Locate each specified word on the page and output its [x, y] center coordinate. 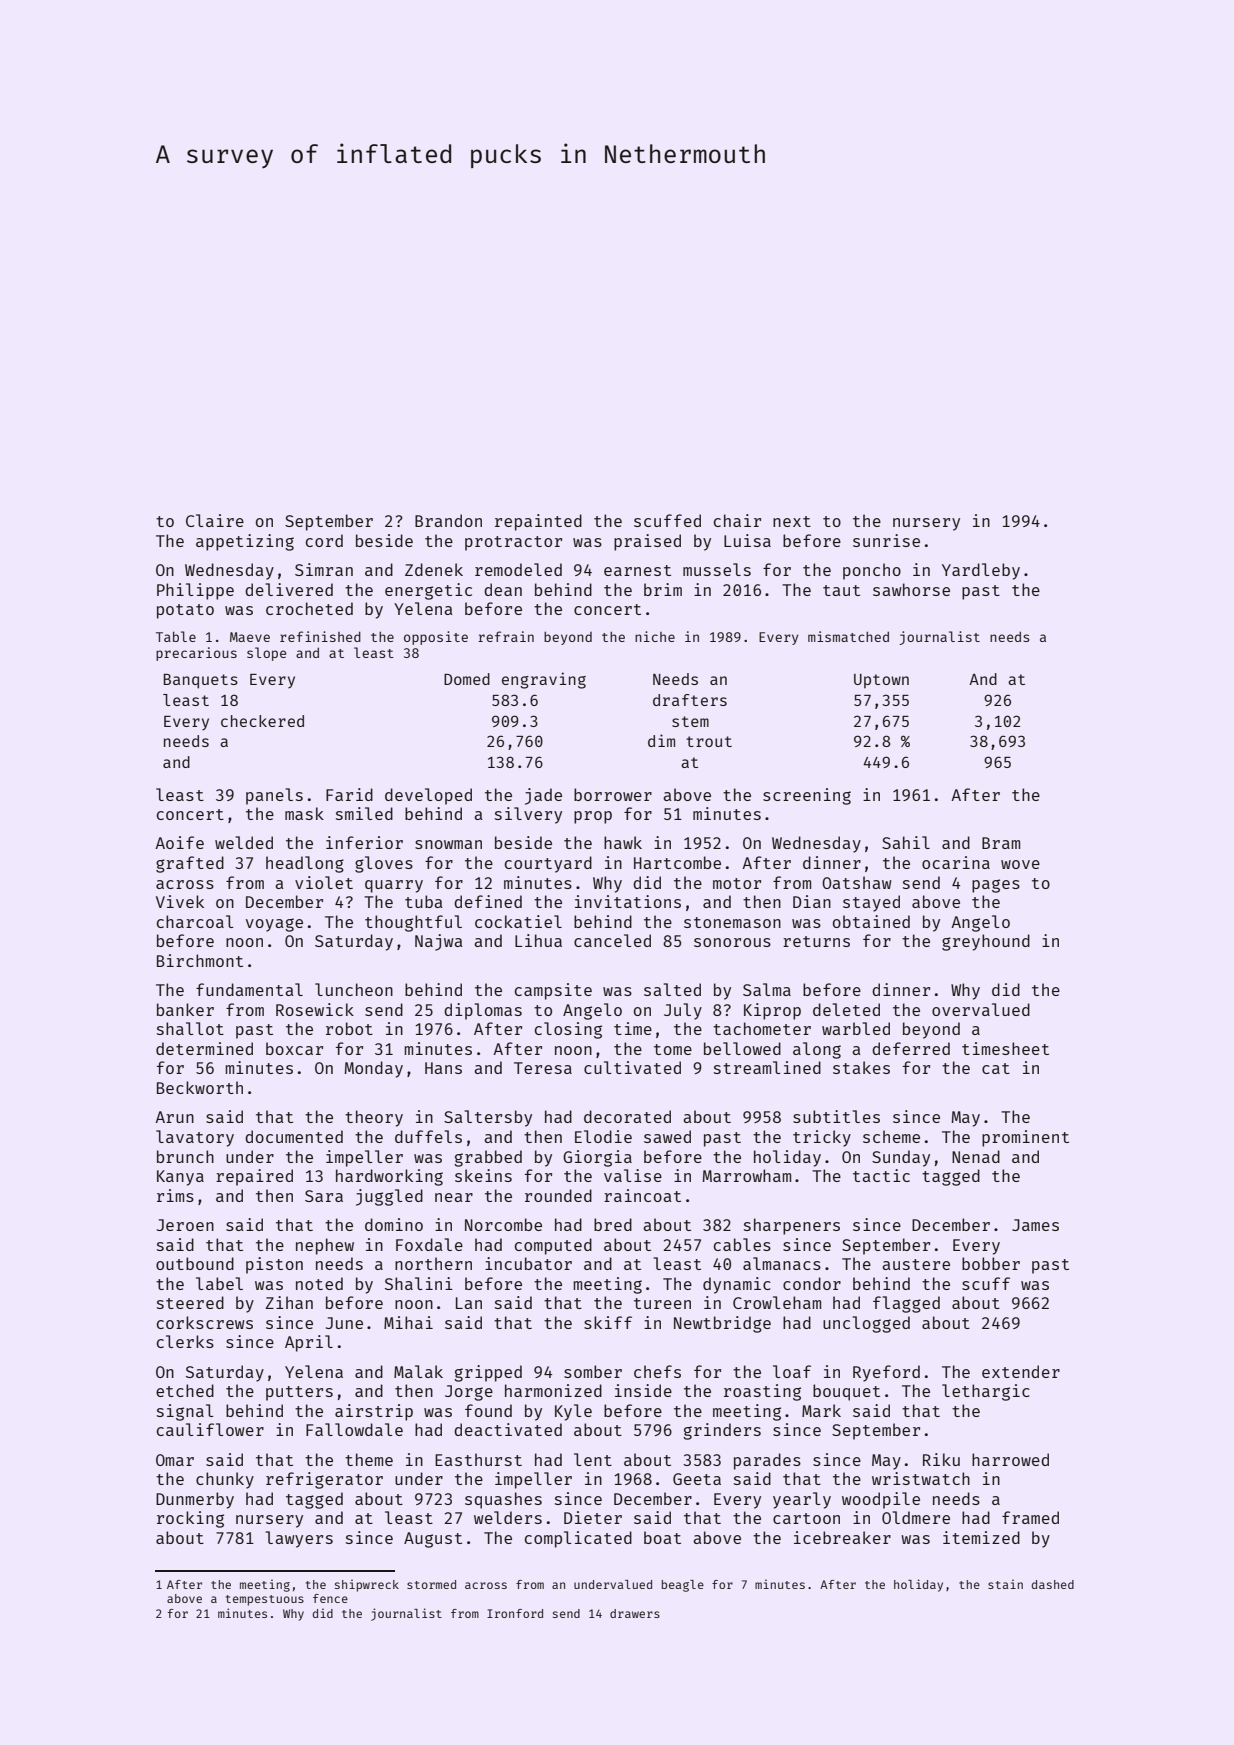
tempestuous [265, 1600]
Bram [1001, 843]
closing [568, 1030]
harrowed [1010, 1459]
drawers [635, 1613]
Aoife [179, 842]
